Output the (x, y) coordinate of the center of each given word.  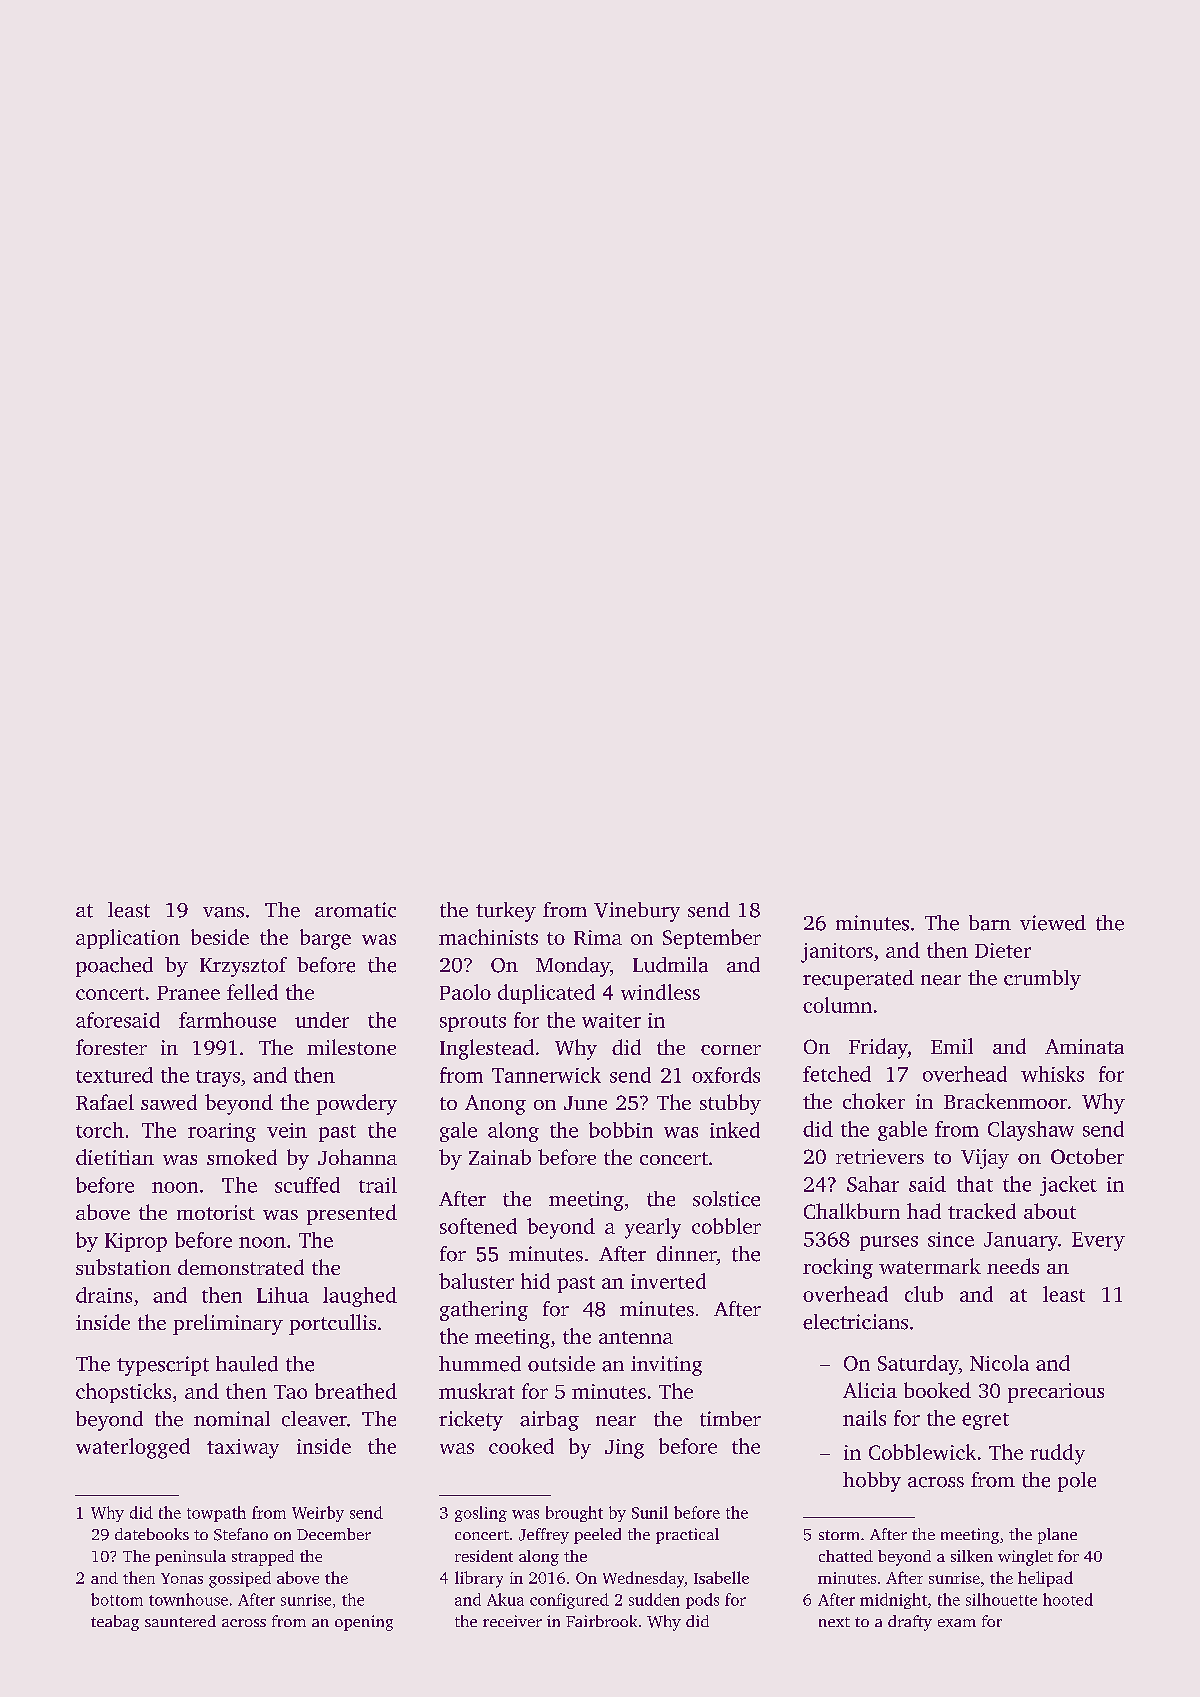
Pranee (188, 993)
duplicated (546, 994)
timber (730, 1419)
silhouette (1001, 1599)
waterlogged (133, 1448)
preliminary (228, 1324)
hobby (872, 1482)
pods (702, 1601)
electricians (855, 1322)
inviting (666, 1366)
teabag (115, 1623)
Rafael (105, 1102)
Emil (952, 1046)
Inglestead (487, 1049)
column (837, 1005)
